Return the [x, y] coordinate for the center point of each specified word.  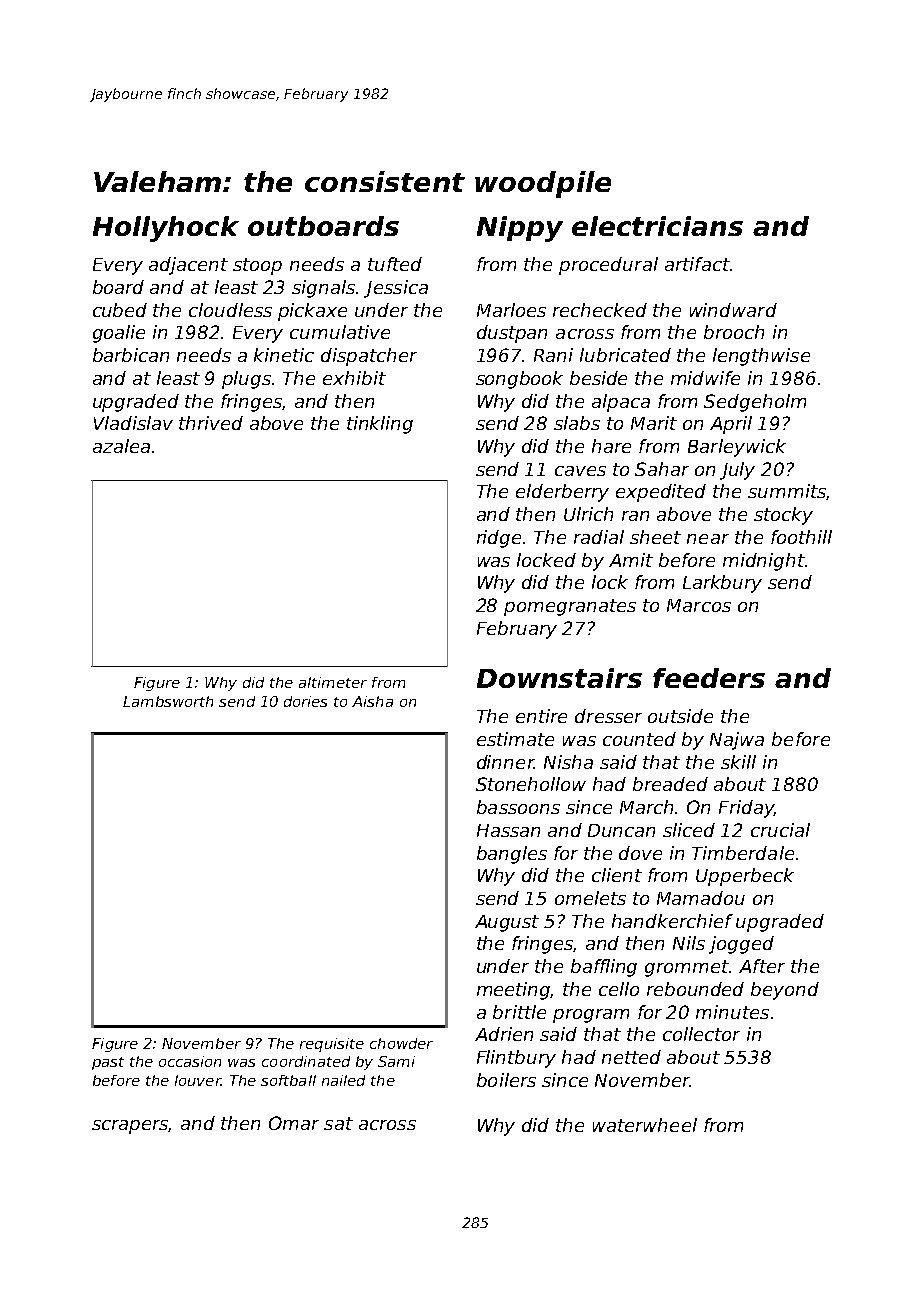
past [108, 1063]
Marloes [511, 310]
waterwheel [645, 1125]
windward [733, 310]
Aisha [372, 701]
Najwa [737, 741]
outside [680, 716]
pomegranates [570, 607]
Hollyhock [166, 229]
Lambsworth [168, 701]
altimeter [333, 682]
